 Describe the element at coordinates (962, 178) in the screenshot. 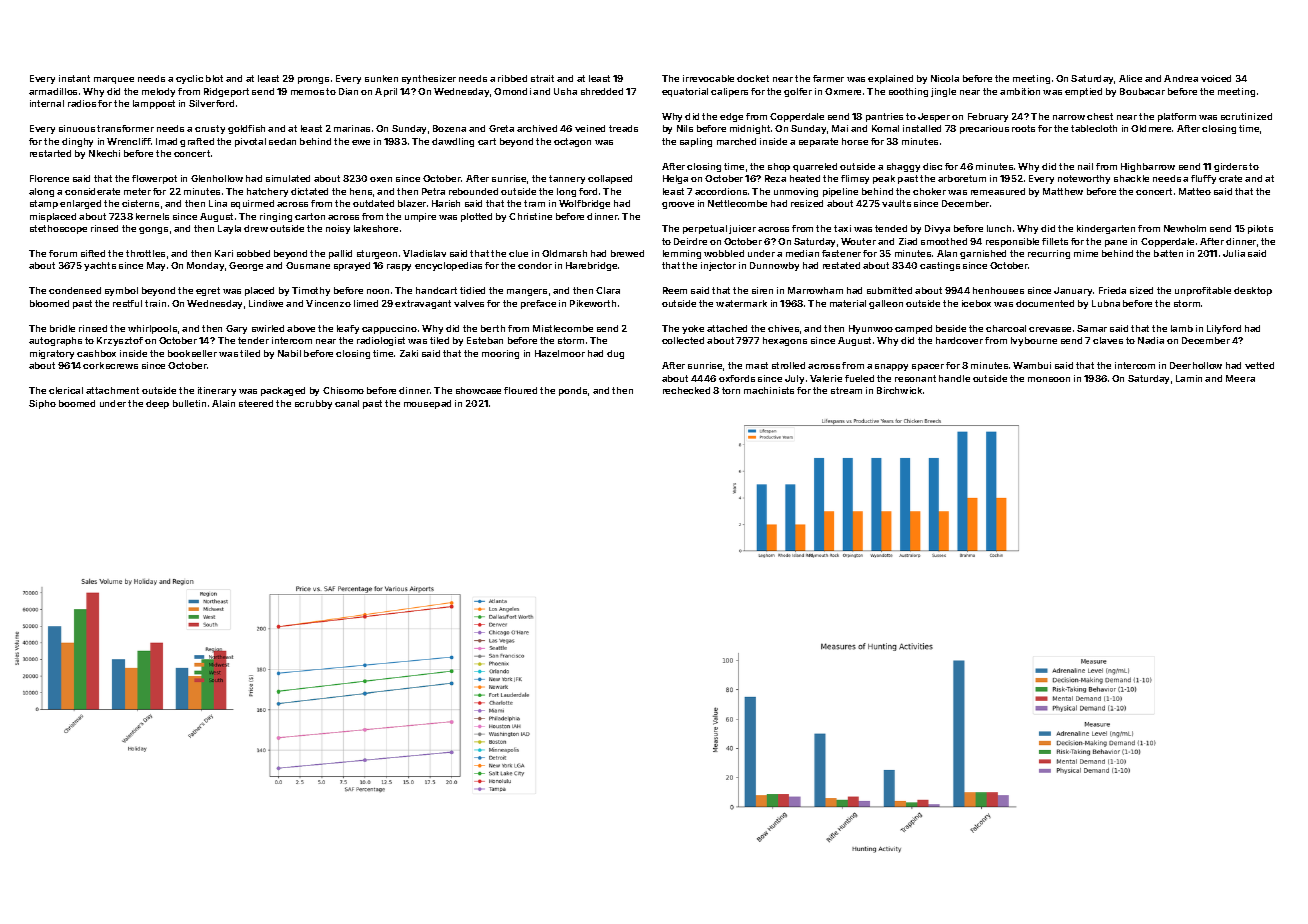

I see `arboretum` at that location.
